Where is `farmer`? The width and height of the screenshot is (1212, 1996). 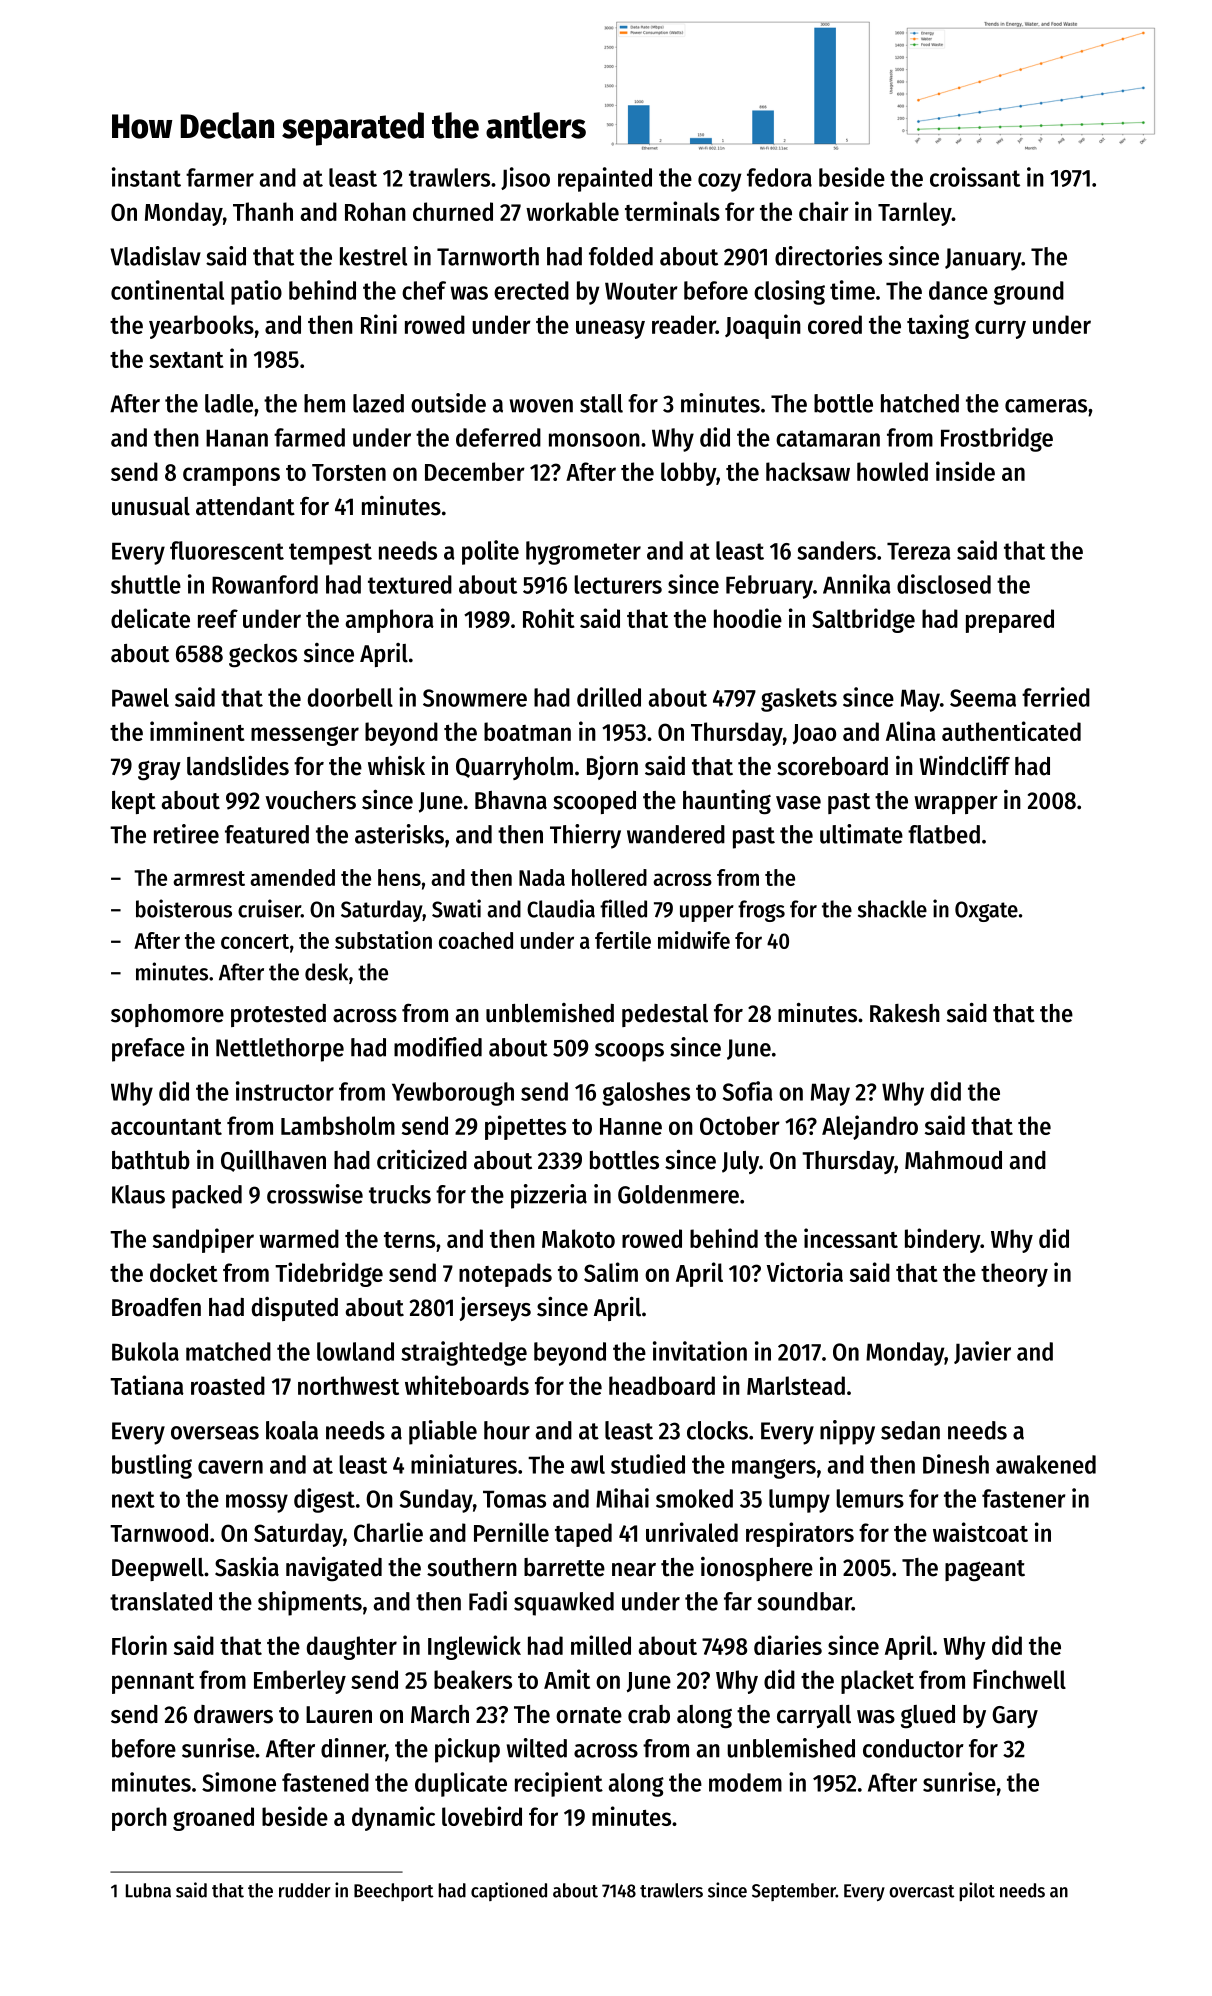 farmer is located at coordinates (220, 177).
